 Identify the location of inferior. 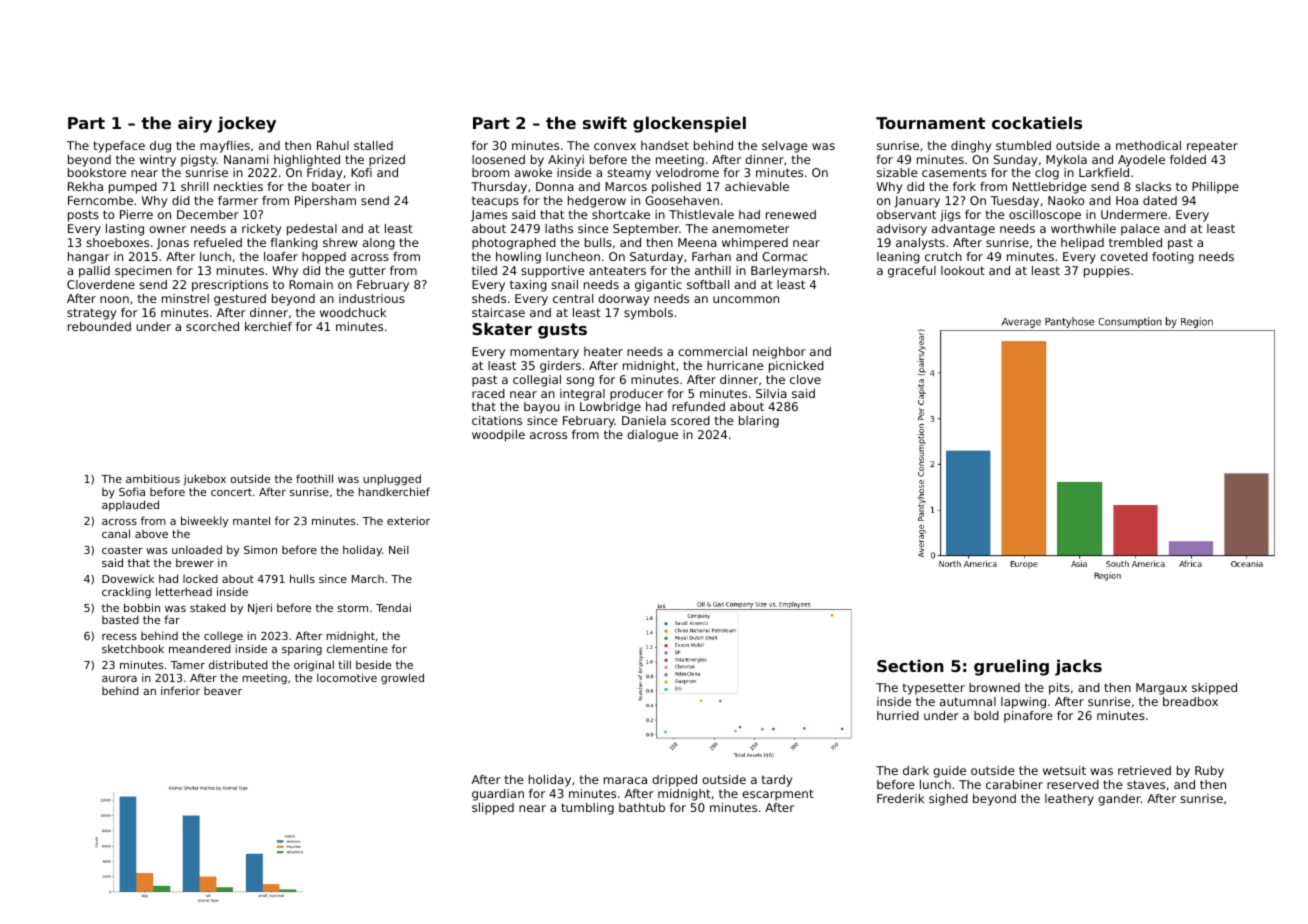
(180, 690).
